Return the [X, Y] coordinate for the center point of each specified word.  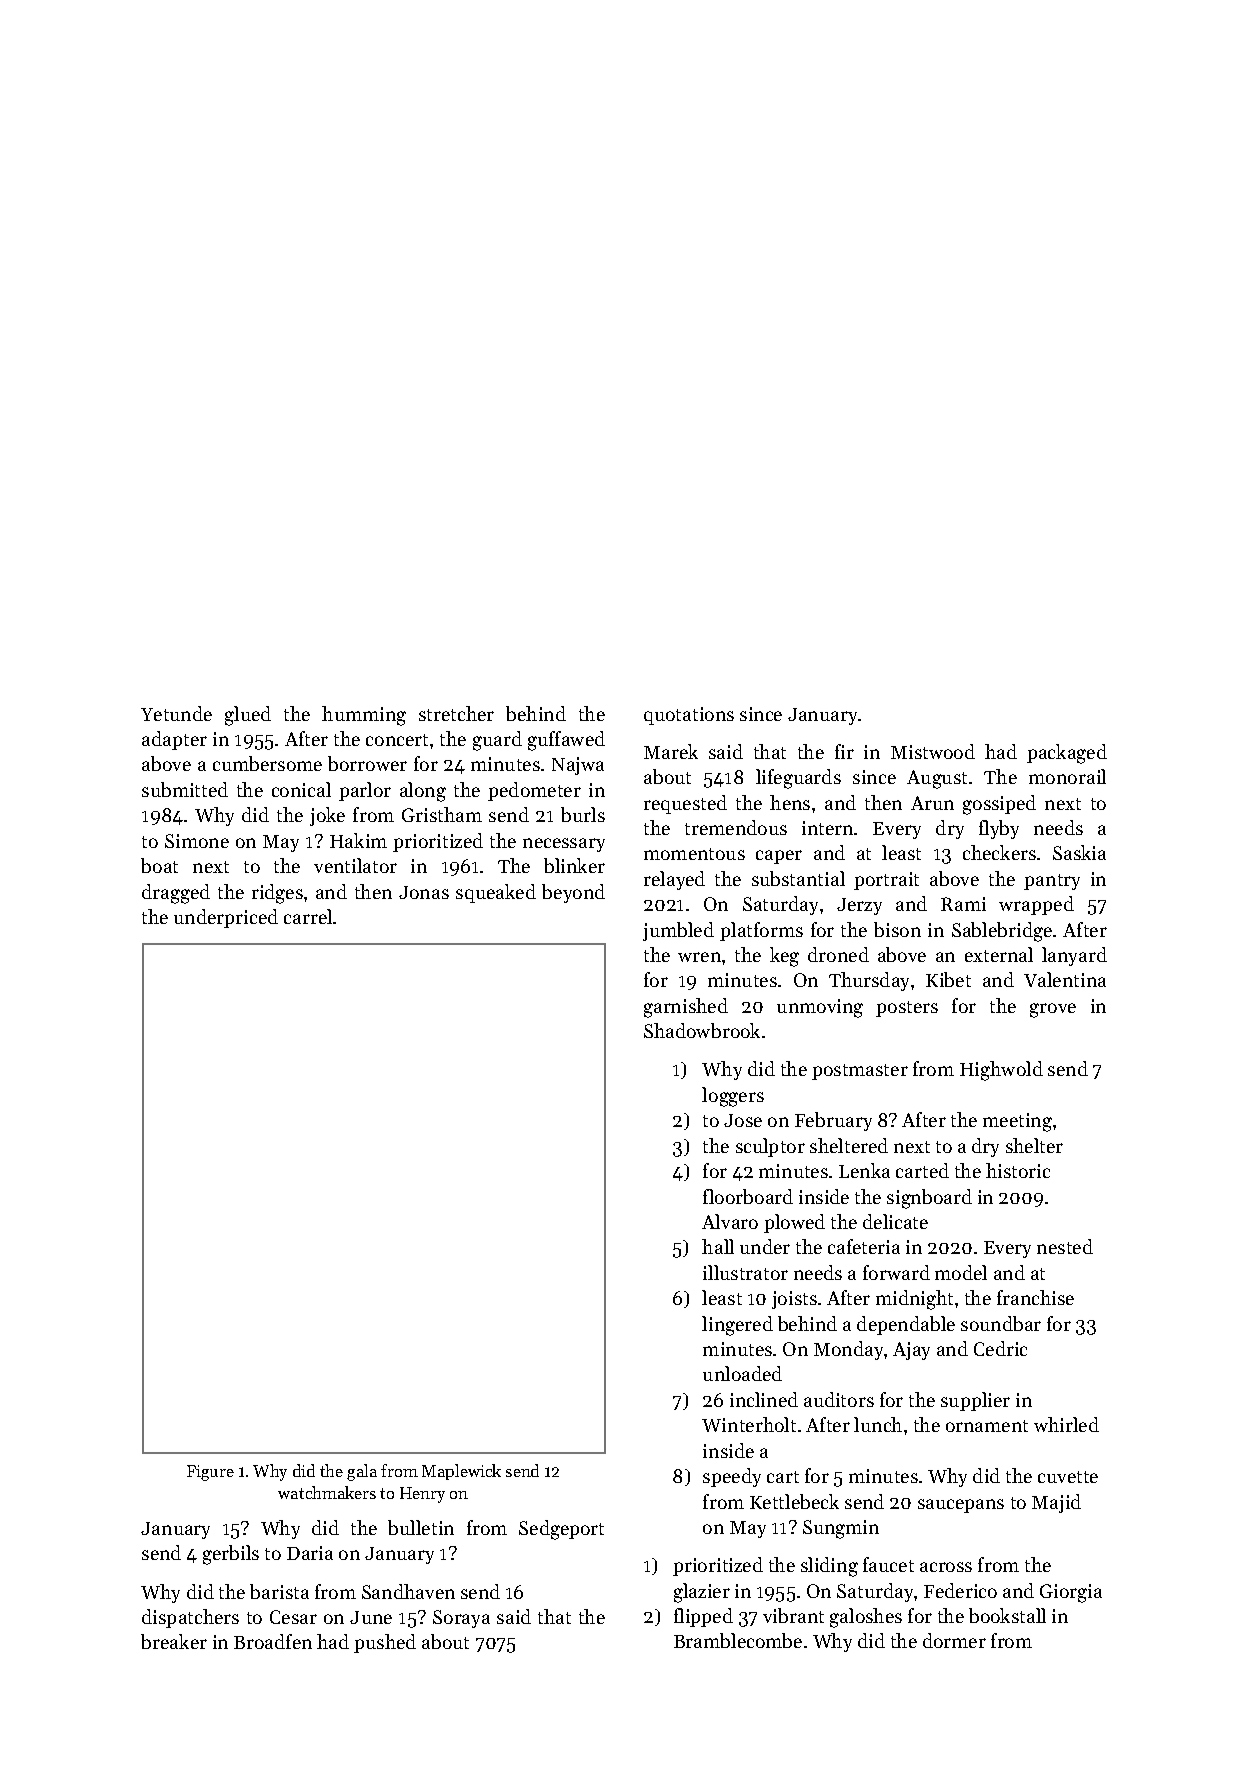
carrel [308, 916]
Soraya [461, 1619]
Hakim [358, 840]
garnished [686, 1008]
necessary [564, 845]
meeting [1017, 1122]
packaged [1067, 754]
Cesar [293, 1617]
